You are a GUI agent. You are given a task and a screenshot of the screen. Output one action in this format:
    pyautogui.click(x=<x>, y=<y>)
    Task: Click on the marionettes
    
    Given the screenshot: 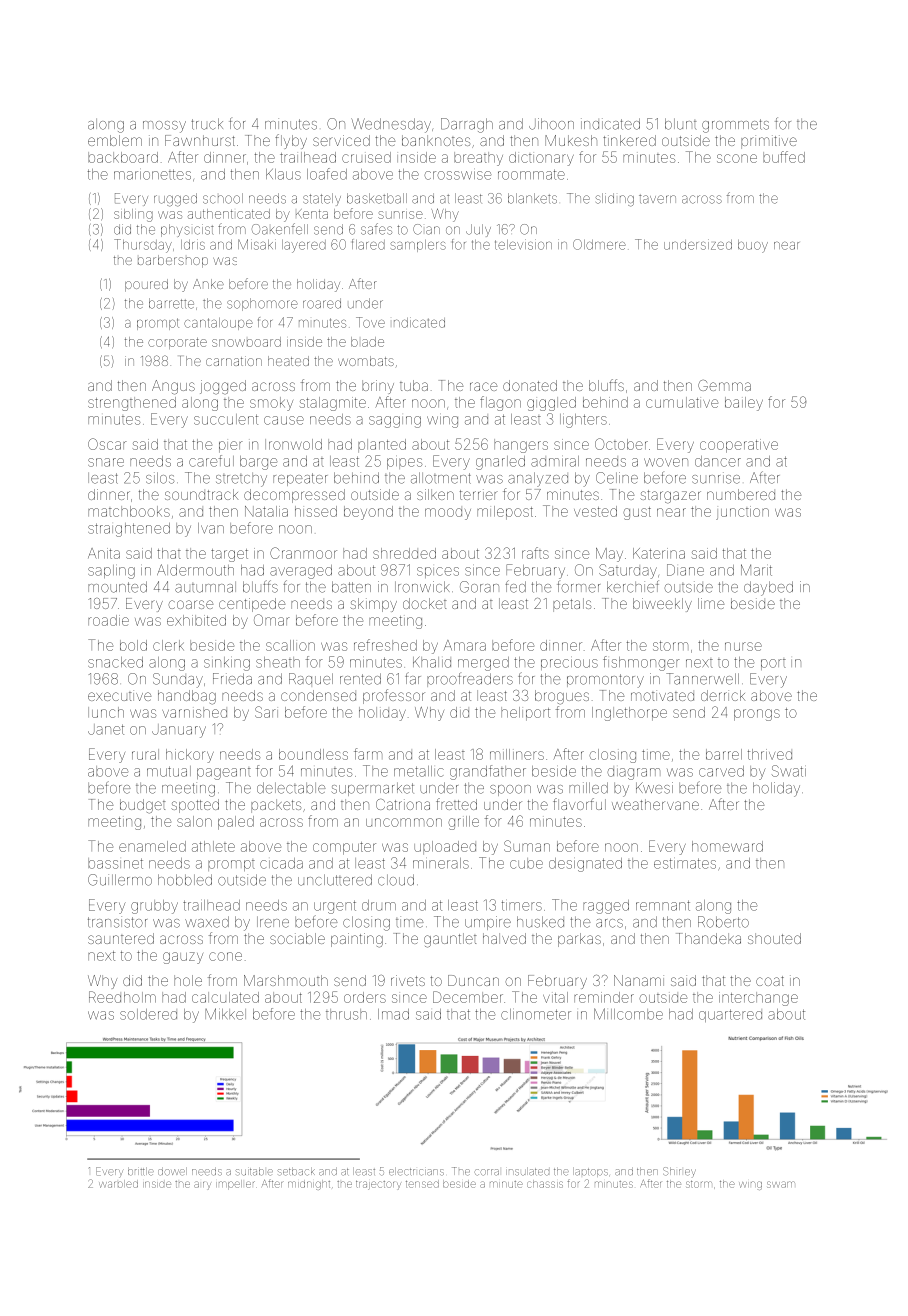 What is the action you would take?
    pyautogui.click(x=152, y=174)
